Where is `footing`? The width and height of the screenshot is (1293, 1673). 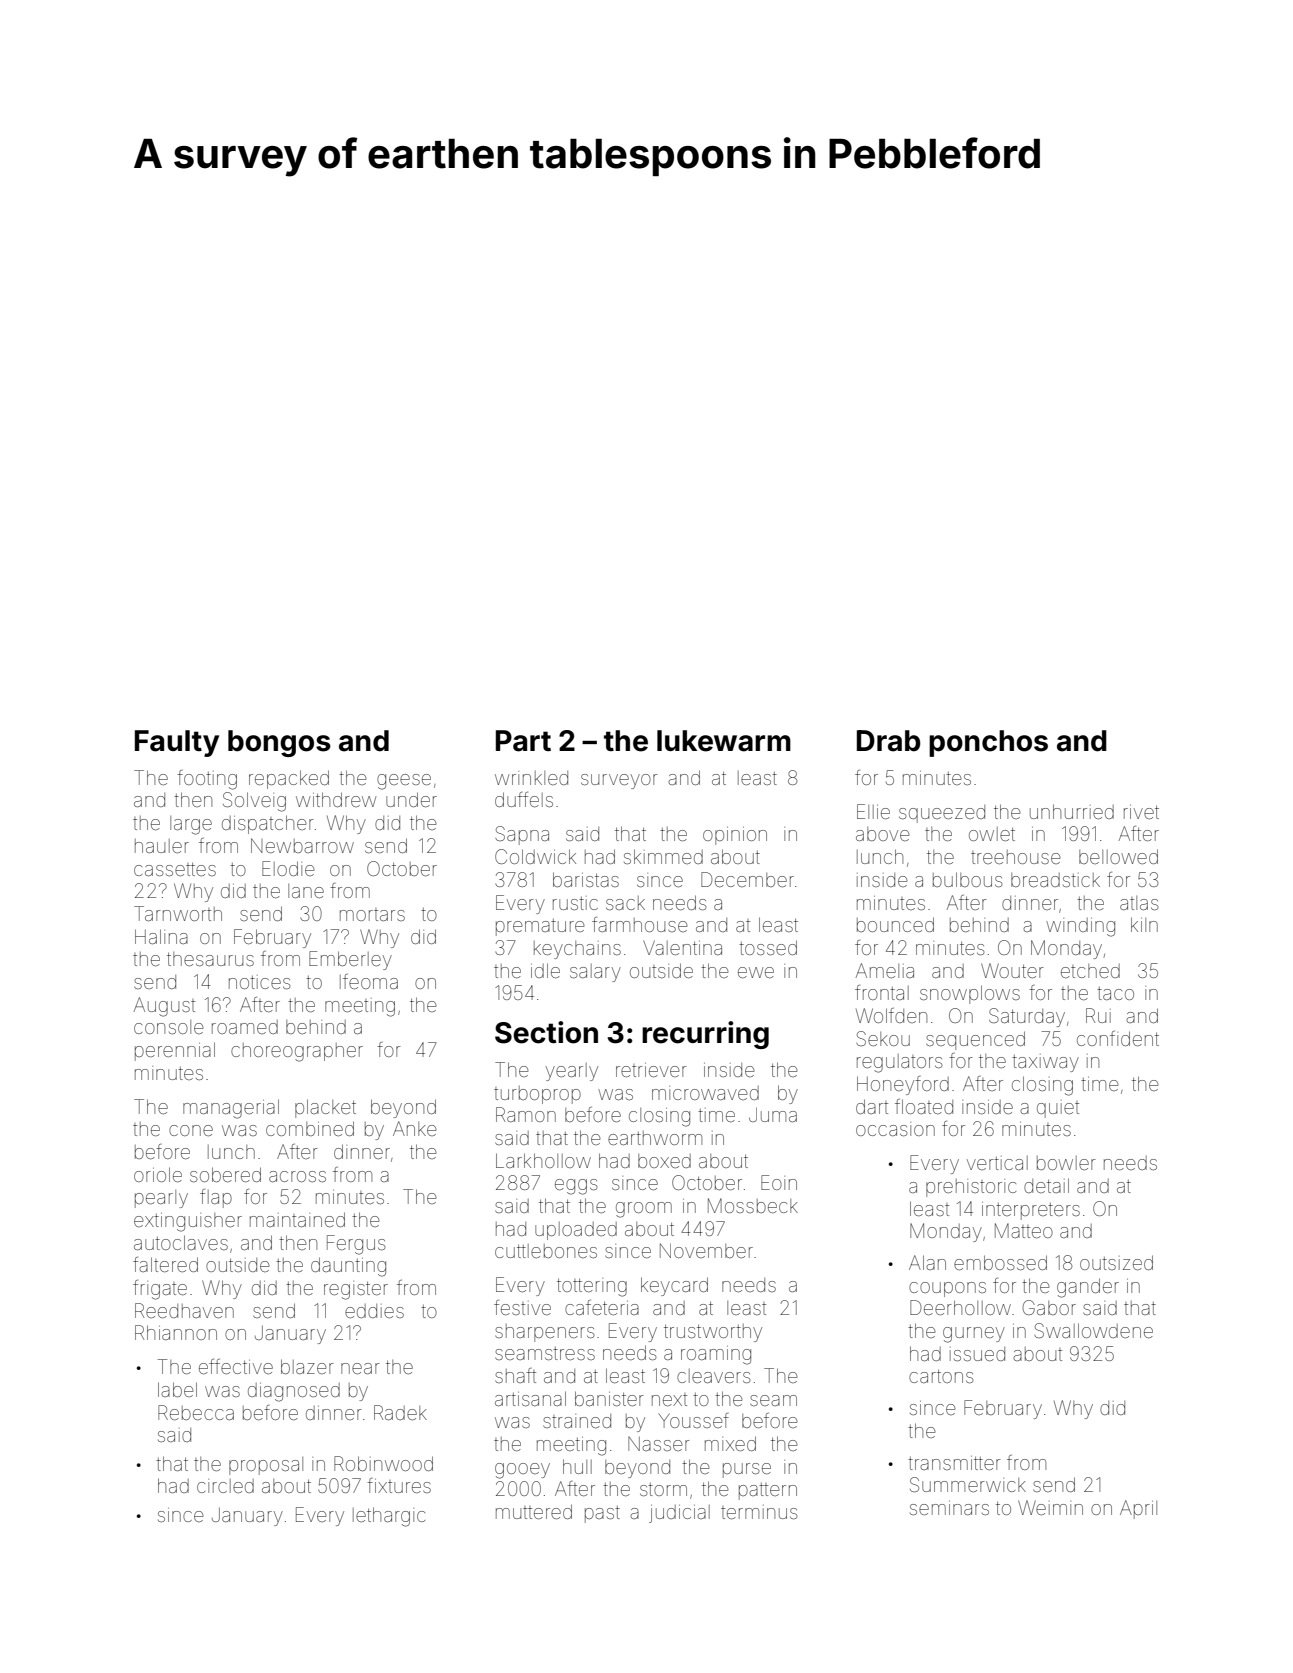
footing is located at coordinates (207, 780).
